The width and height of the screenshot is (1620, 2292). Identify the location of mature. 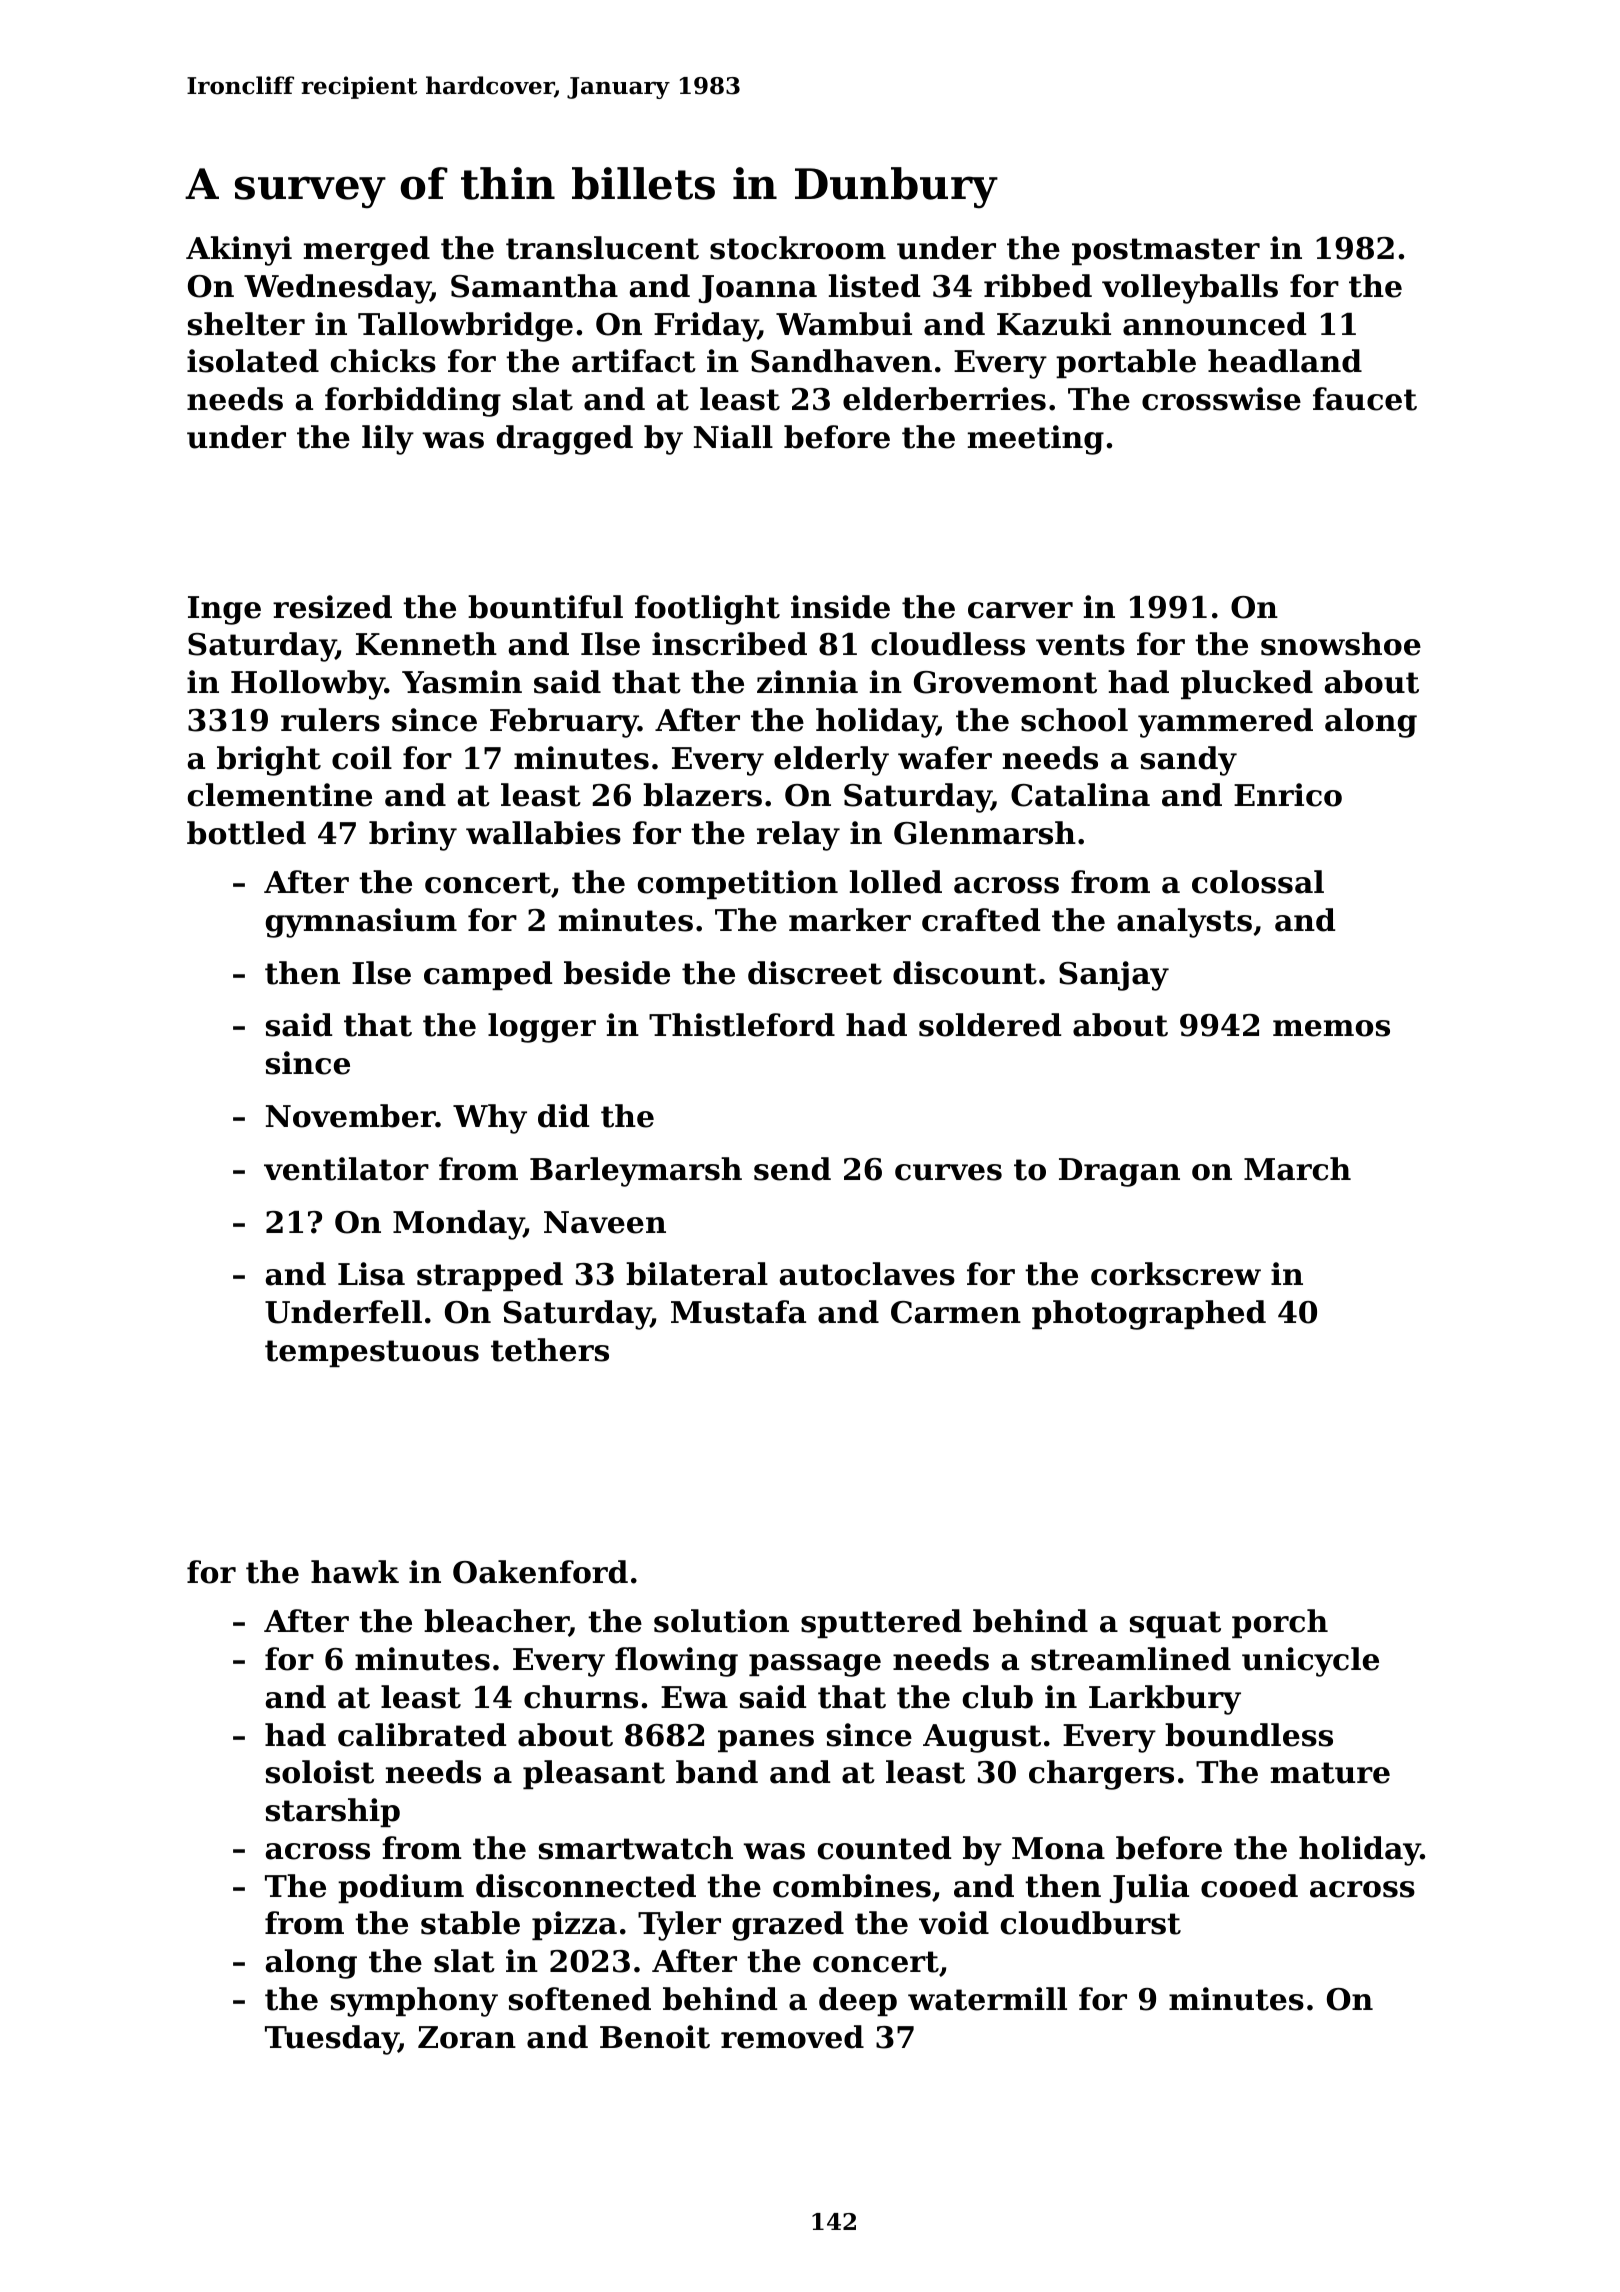
(1330, 1773).
